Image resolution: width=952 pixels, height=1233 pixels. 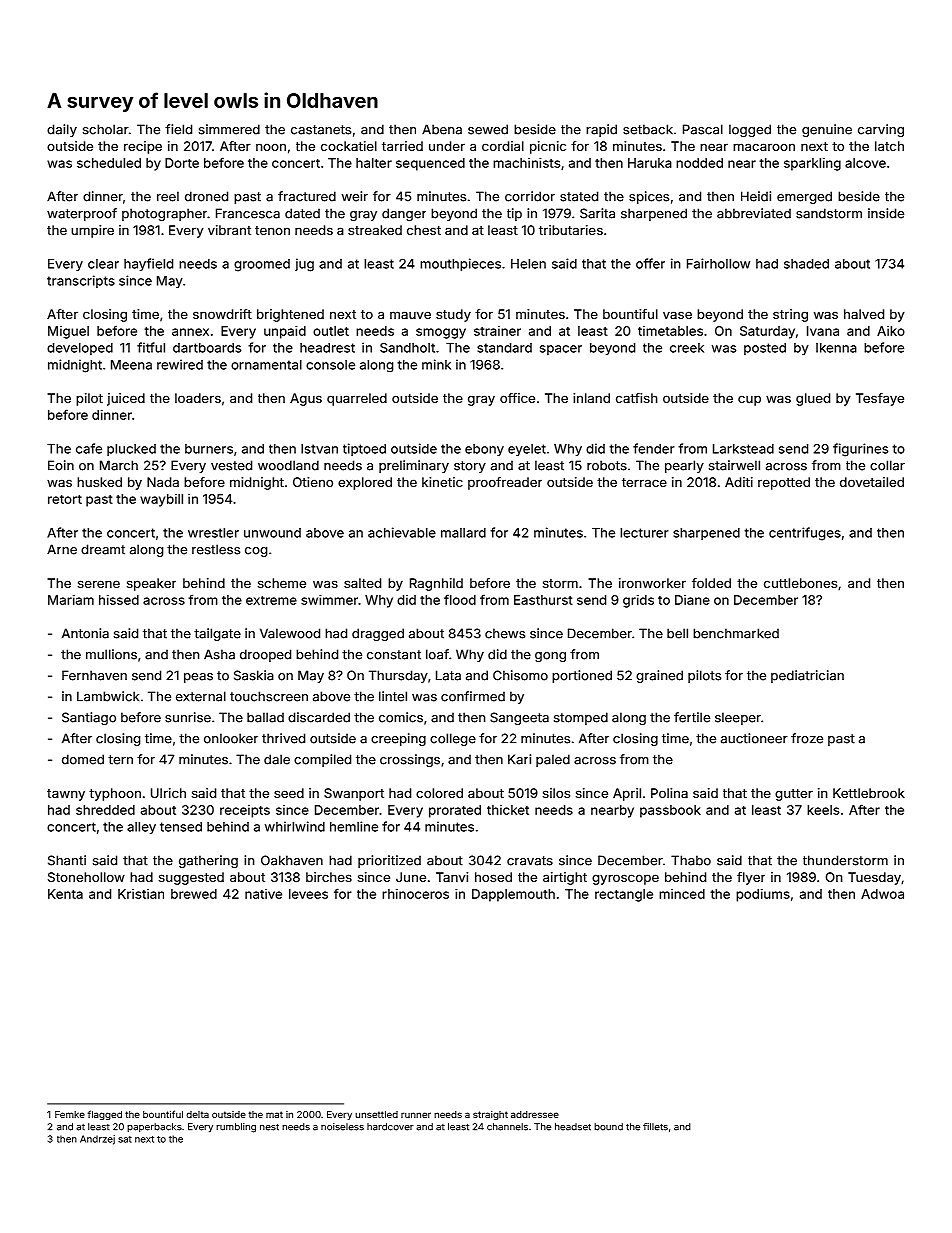 I want to click on cup, so click(x=749, y=400).
